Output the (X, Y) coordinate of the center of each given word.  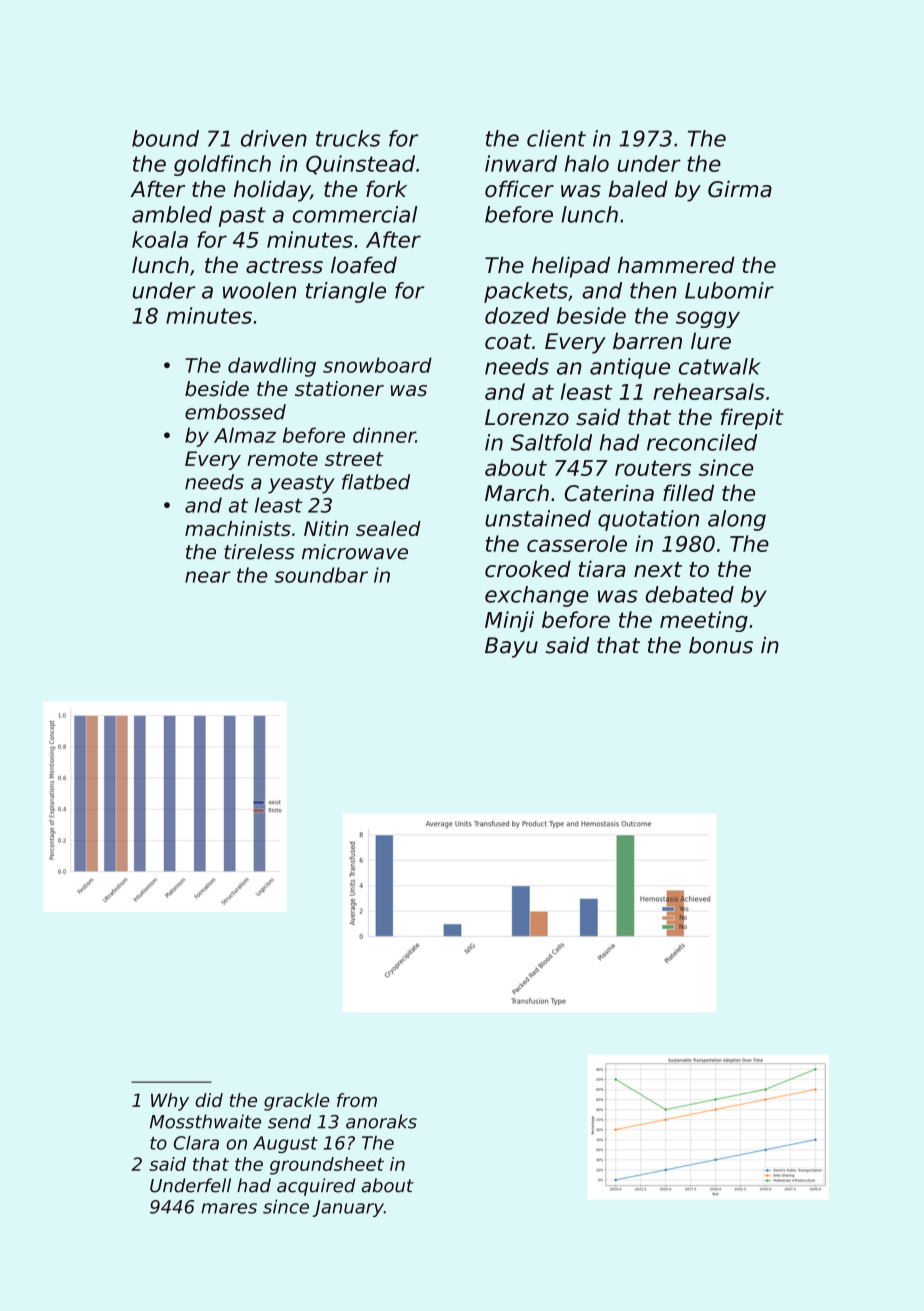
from (357, 1100)
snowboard (377, 365)
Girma (740, 189)
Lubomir (729, 290)
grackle (297, 1102)
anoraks (381, 1121)
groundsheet (327, 1166)
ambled (172, 214)
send (289, 1121)
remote (282, 459)
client (556, 138)
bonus (721, 645)
